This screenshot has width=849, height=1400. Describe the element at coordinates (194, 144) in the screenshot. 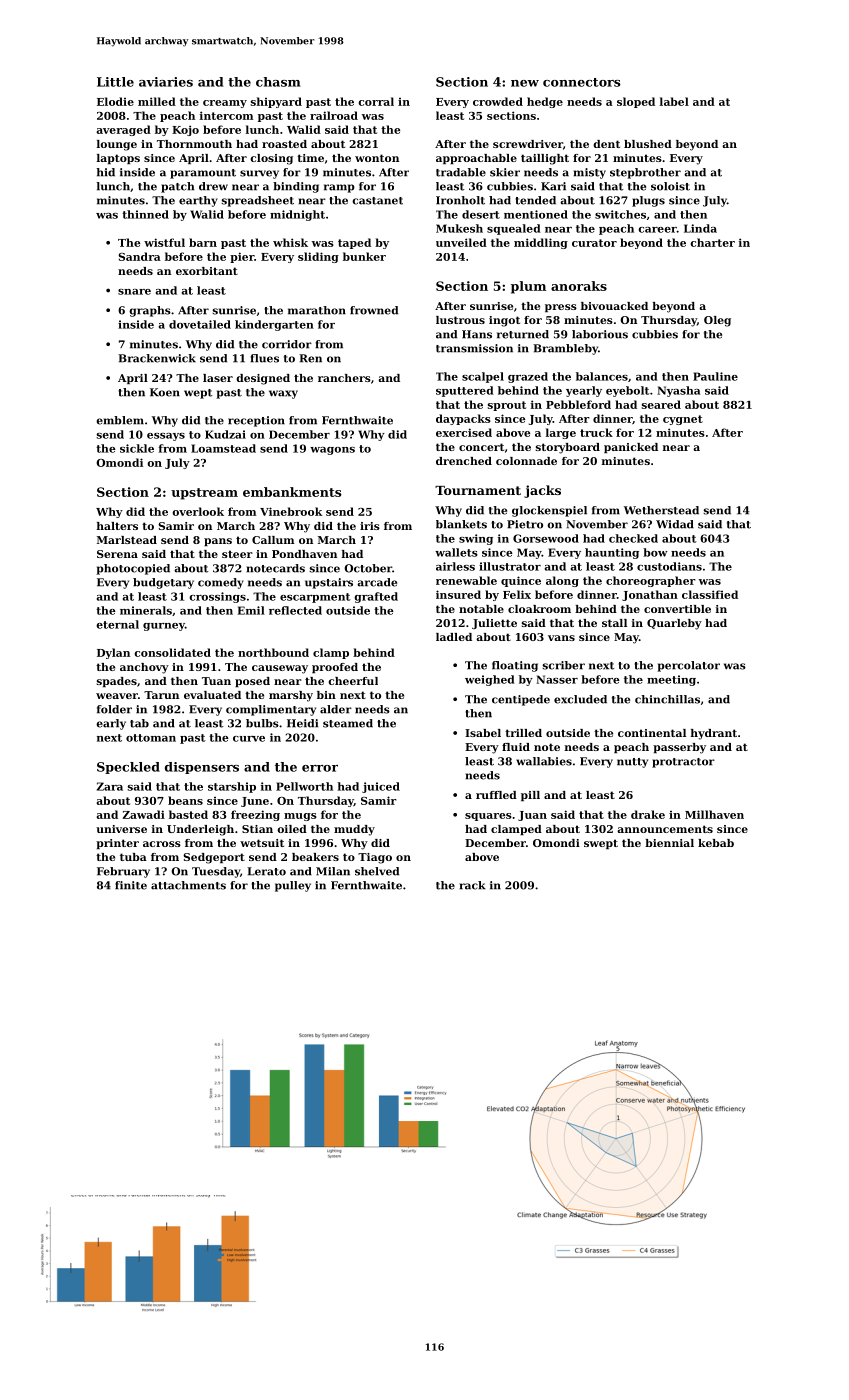

I see `Thornmouth` at that location.
